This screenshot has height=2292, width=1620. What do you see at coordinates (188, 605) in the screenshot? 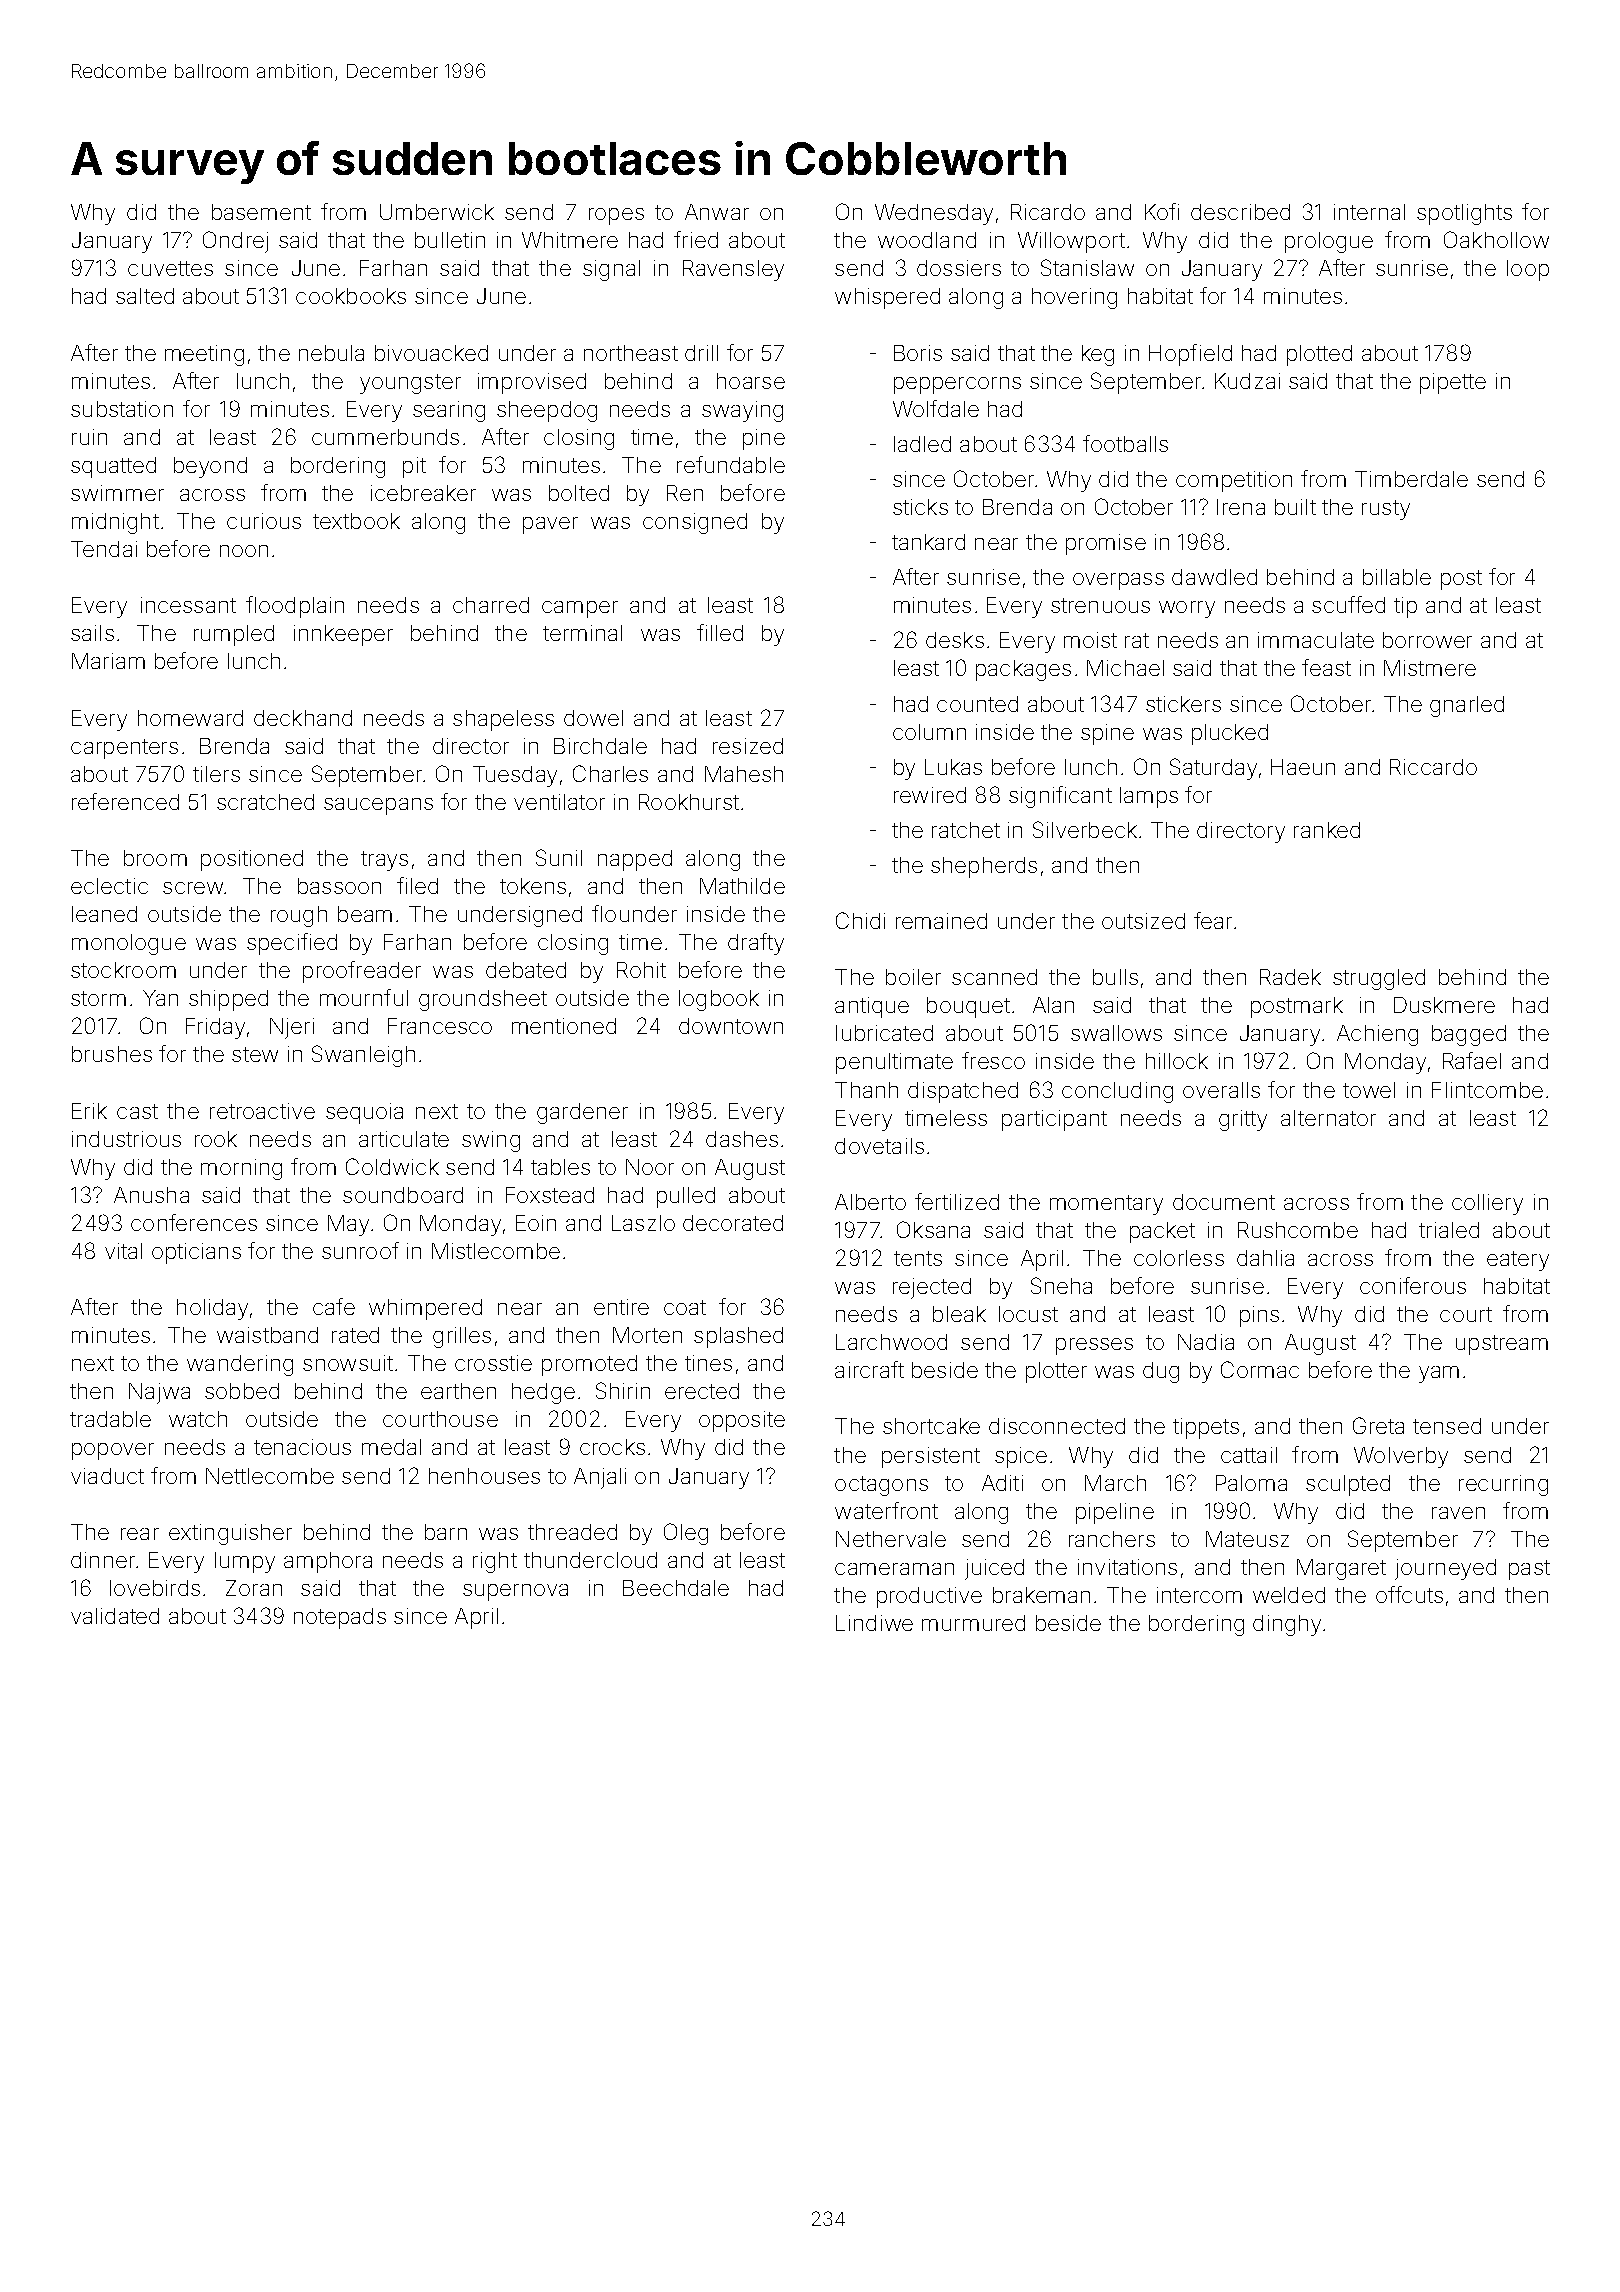
I see `incessant` at bounding box center [188, 605].
